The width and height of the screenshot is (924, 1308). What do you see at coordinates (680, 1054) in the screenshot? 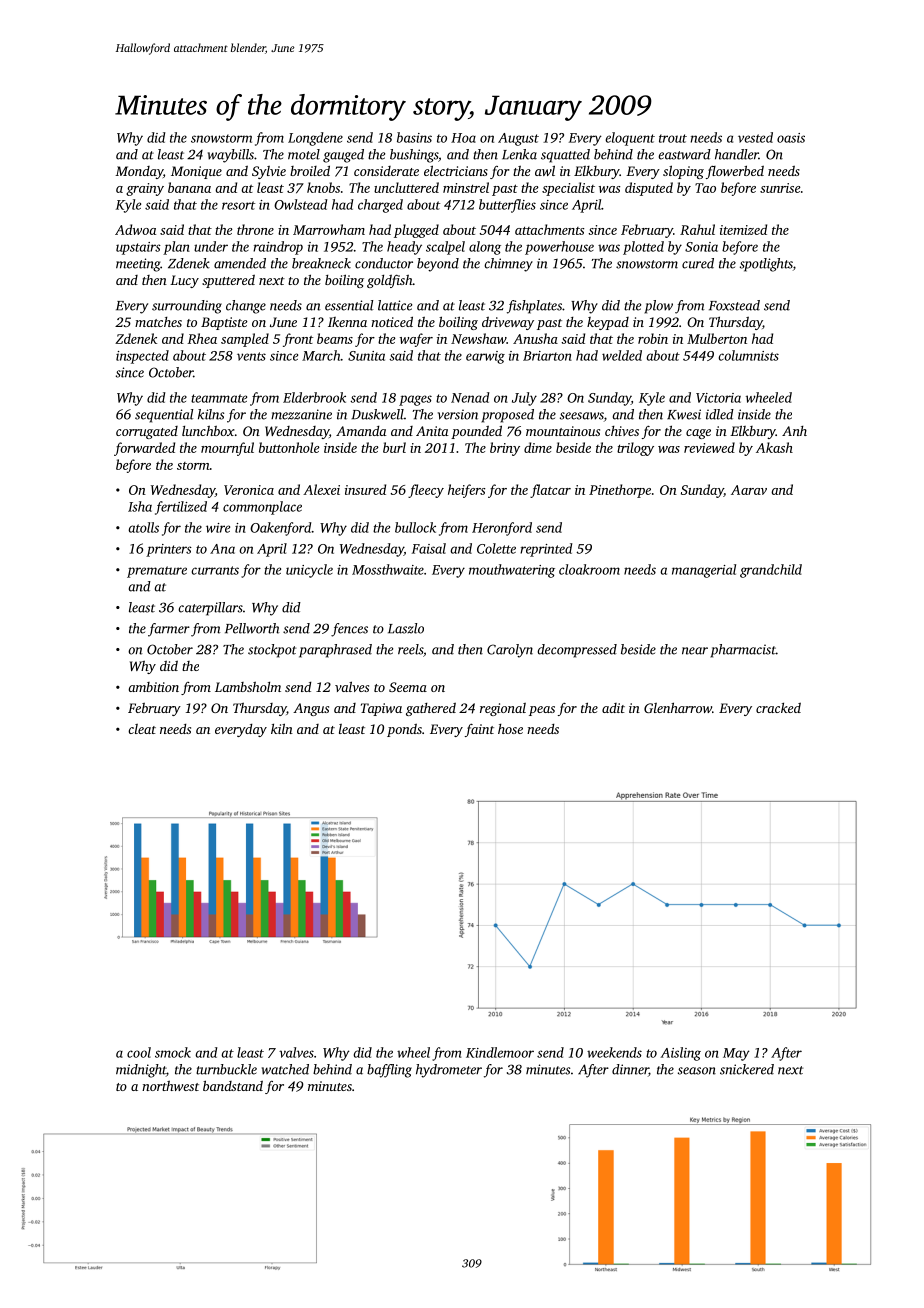
I see `Aisling` at bounding box center [680, 1054].
